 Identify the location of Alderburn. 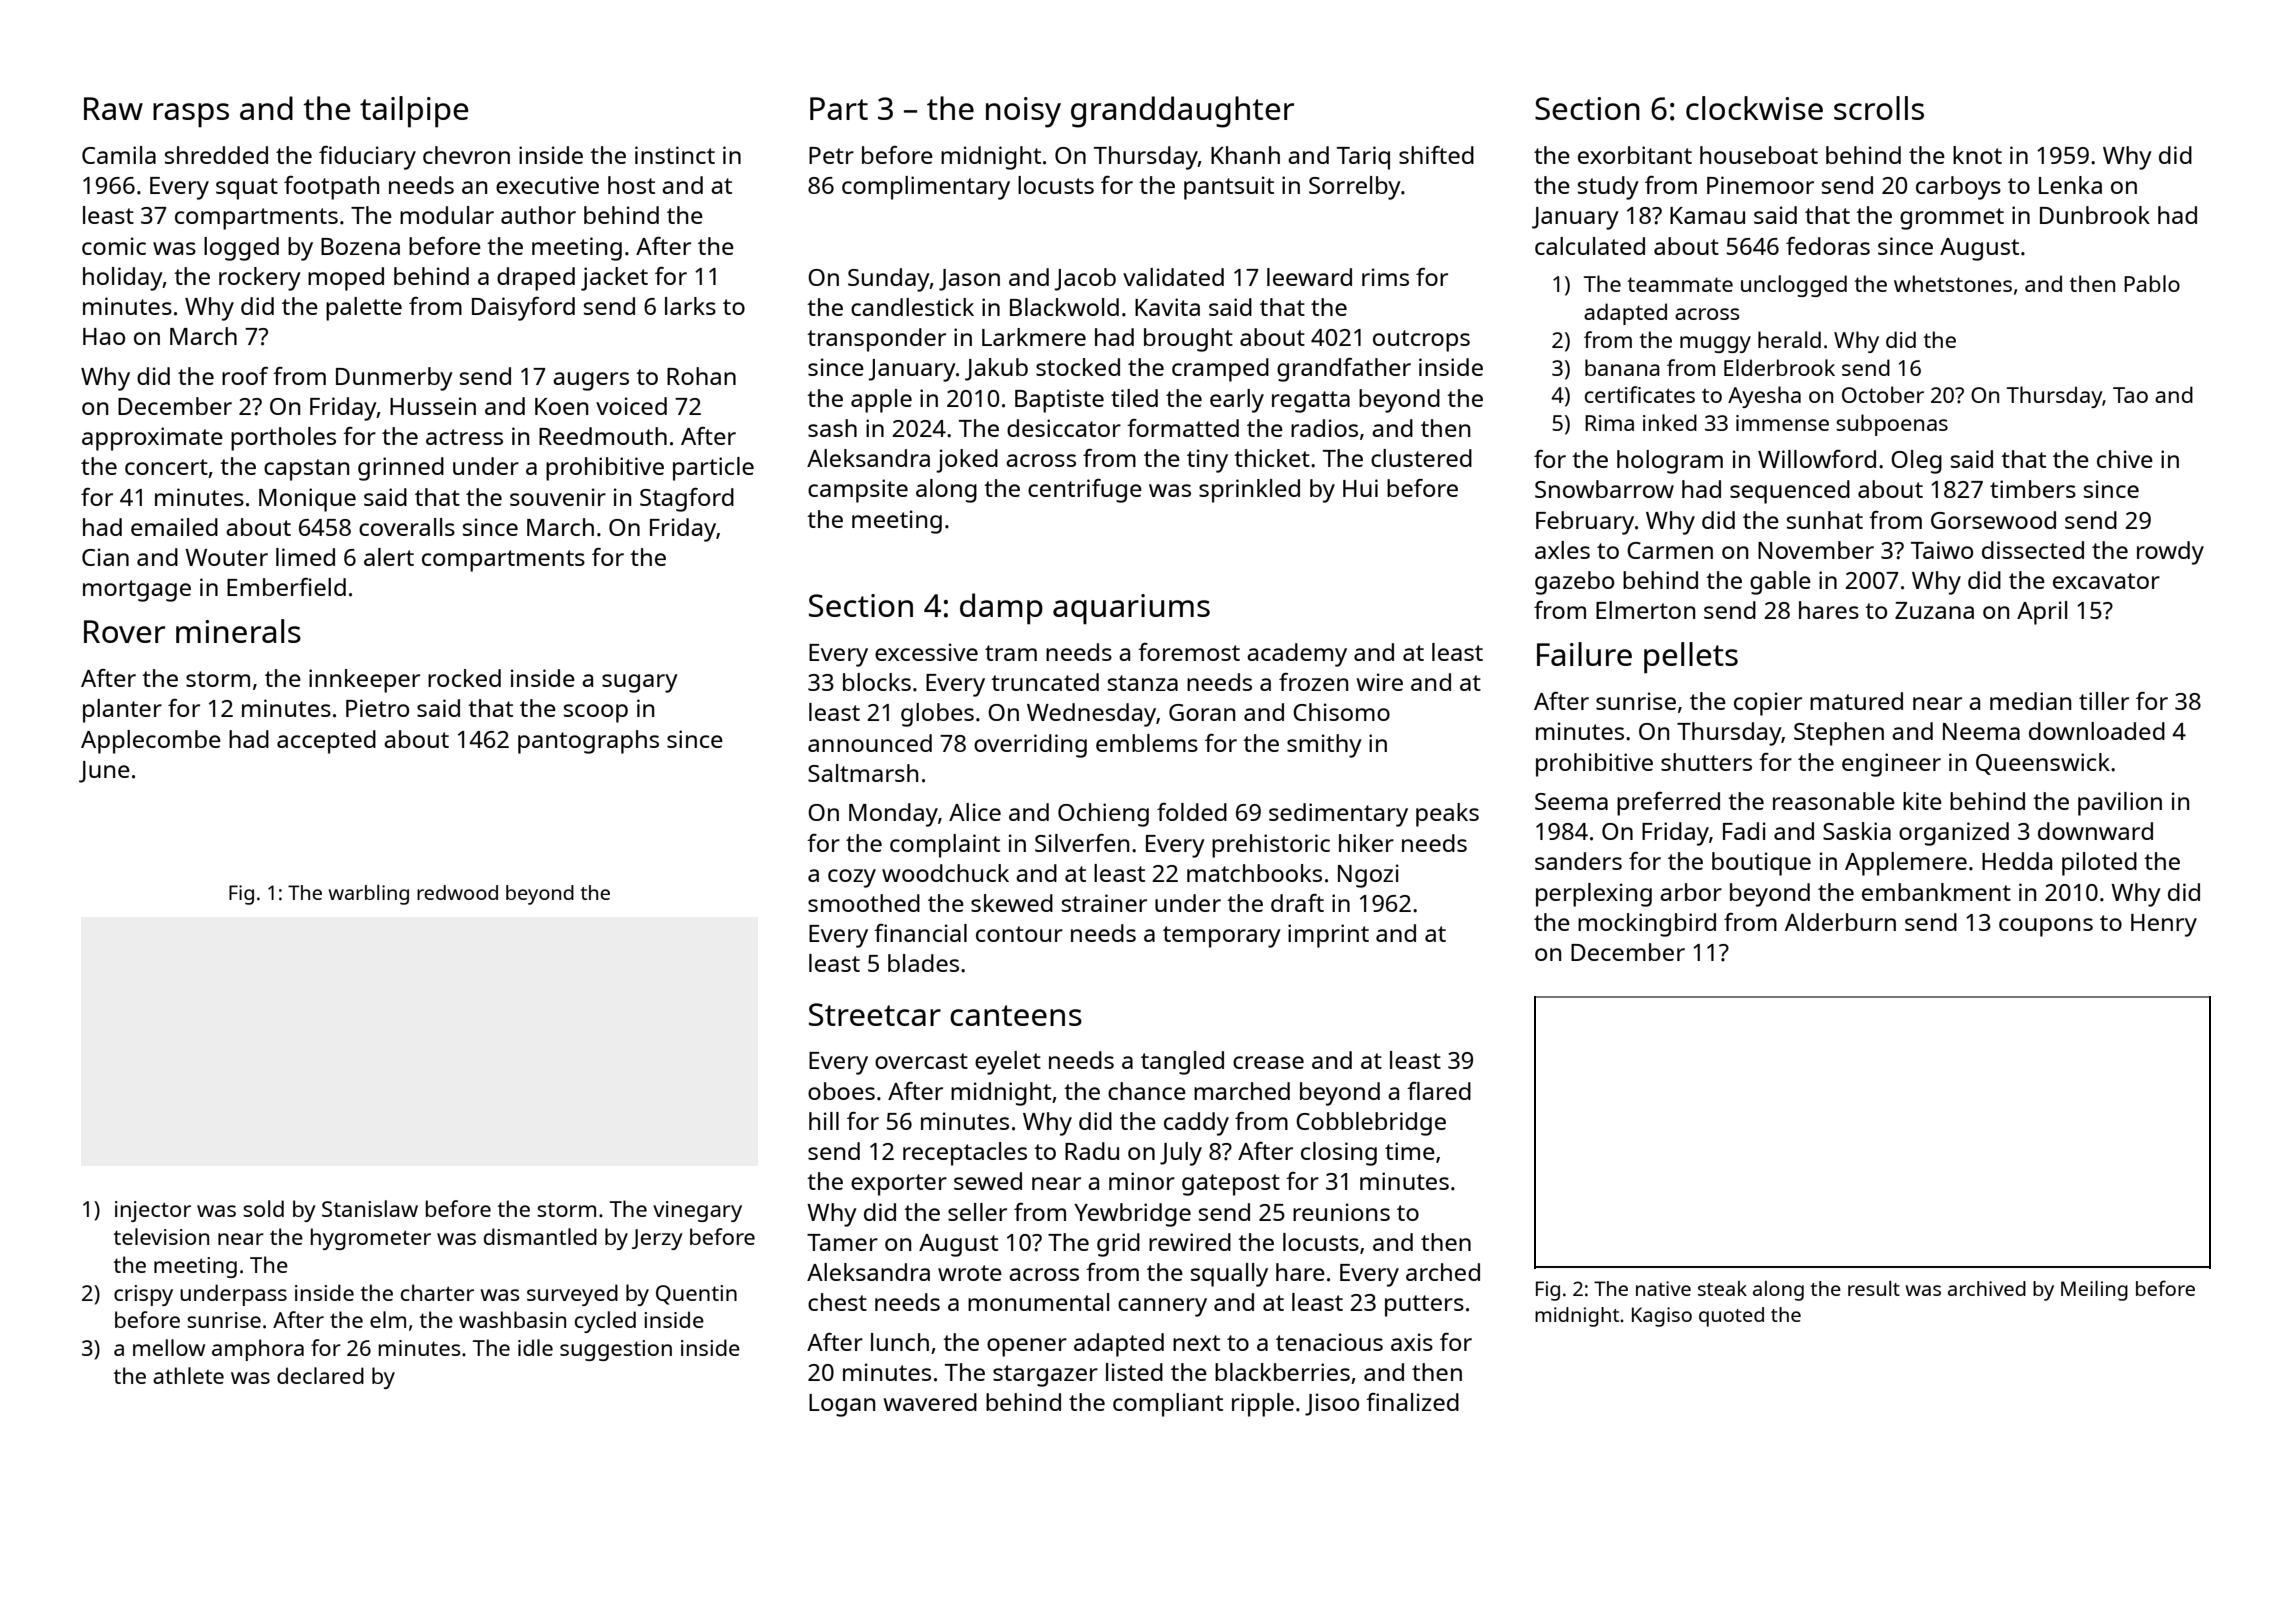
(1840, 922).
